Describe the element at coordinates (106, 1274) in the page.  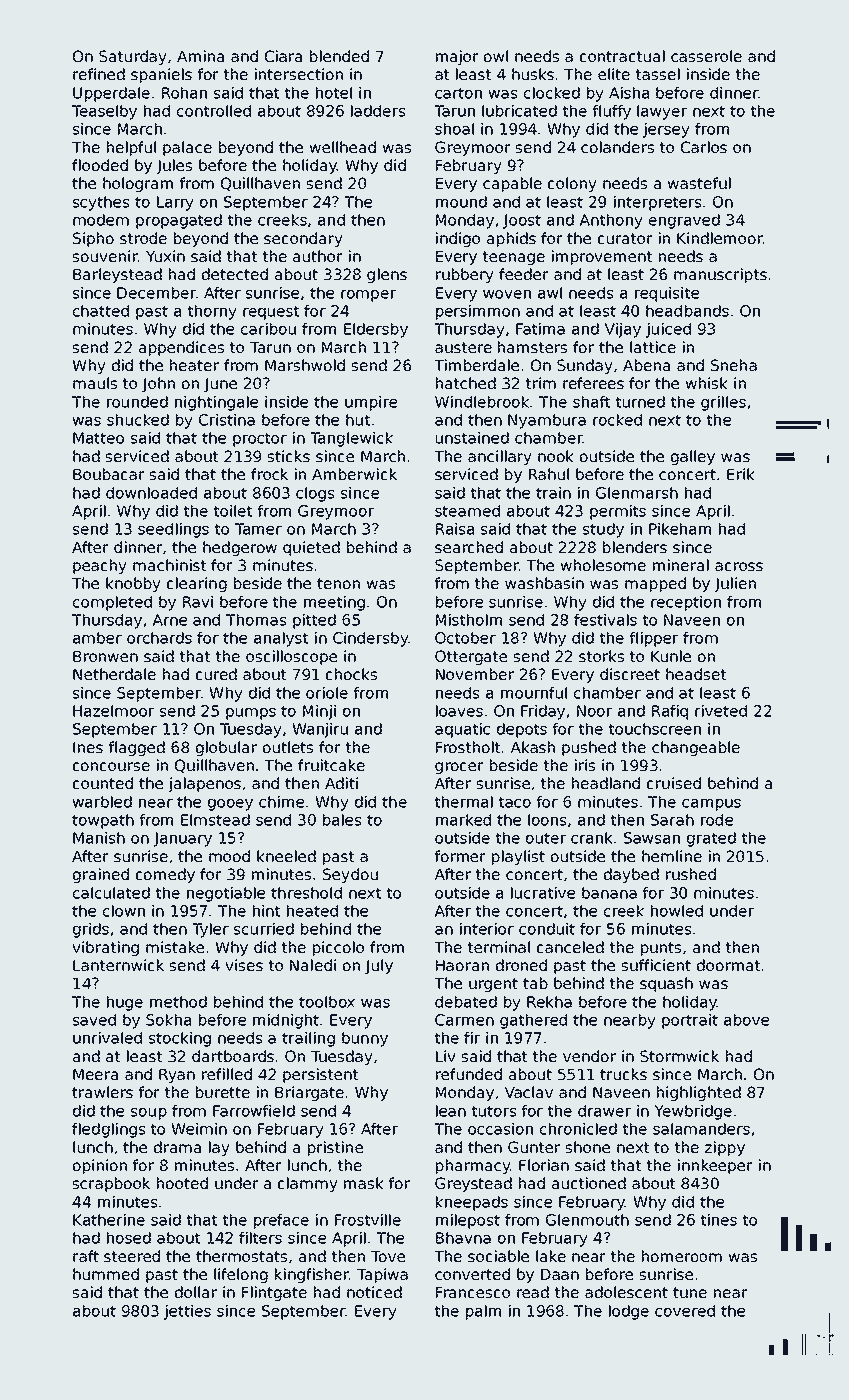
I see `hummed` at that location.
